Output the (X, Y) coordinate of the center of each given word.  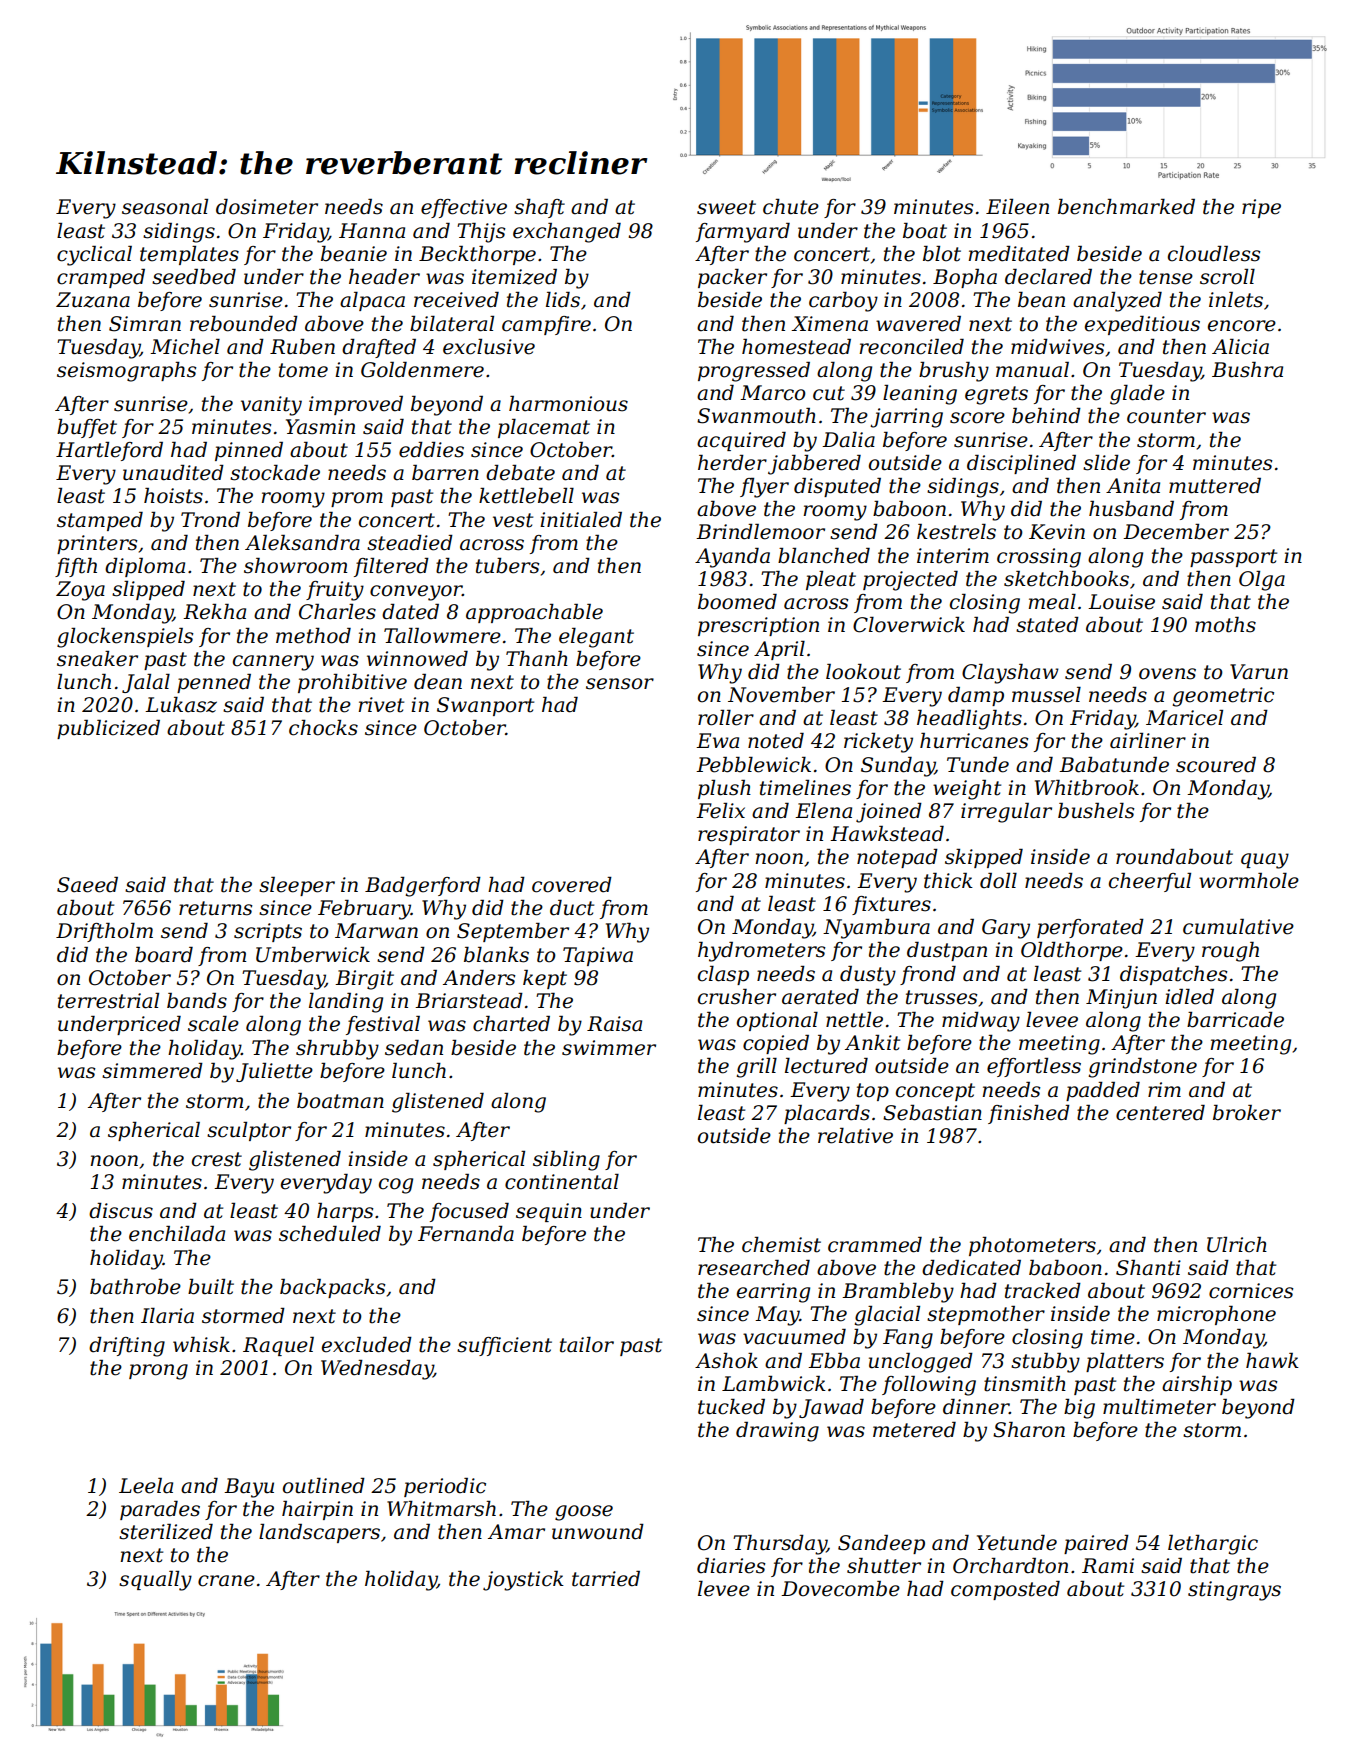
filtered (391, 567)
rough (1230, 952)
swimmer (609, 1048)
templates (189, 255)
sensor (620, 684)
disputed (837, 487)
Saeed (87, 885)
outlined (324, 1486)
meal (1052, 602)
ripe (1261, 208)
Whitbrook (1087, 788)
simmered (152, 1071)
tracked (1043, 1291)
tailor (587, 1345)
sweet (726, 207)
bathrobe (135, 1287)
